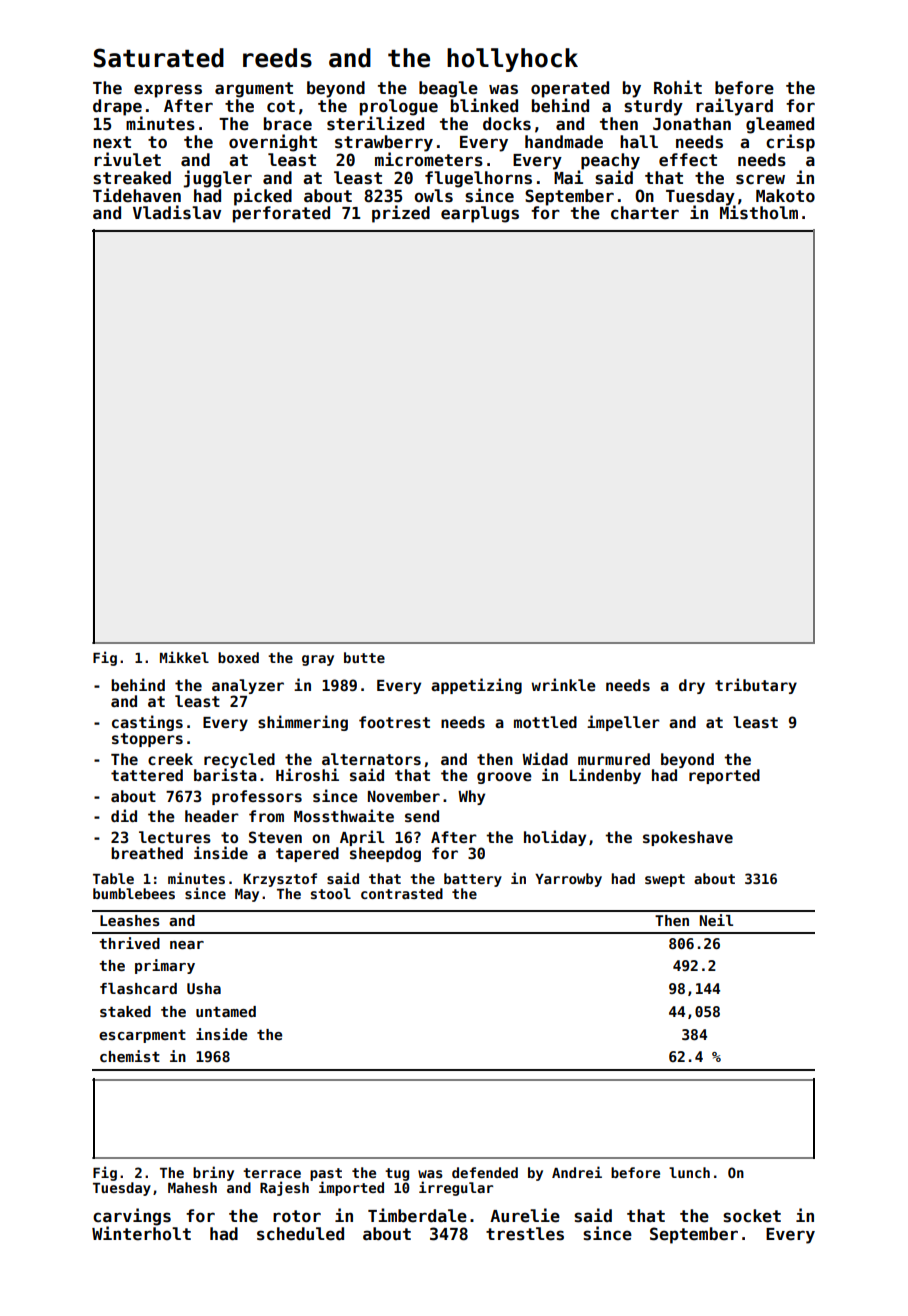  What do you see at coordinates (678, 87) in the document?
I see `Rohit` at bounding box center [678, 87].
